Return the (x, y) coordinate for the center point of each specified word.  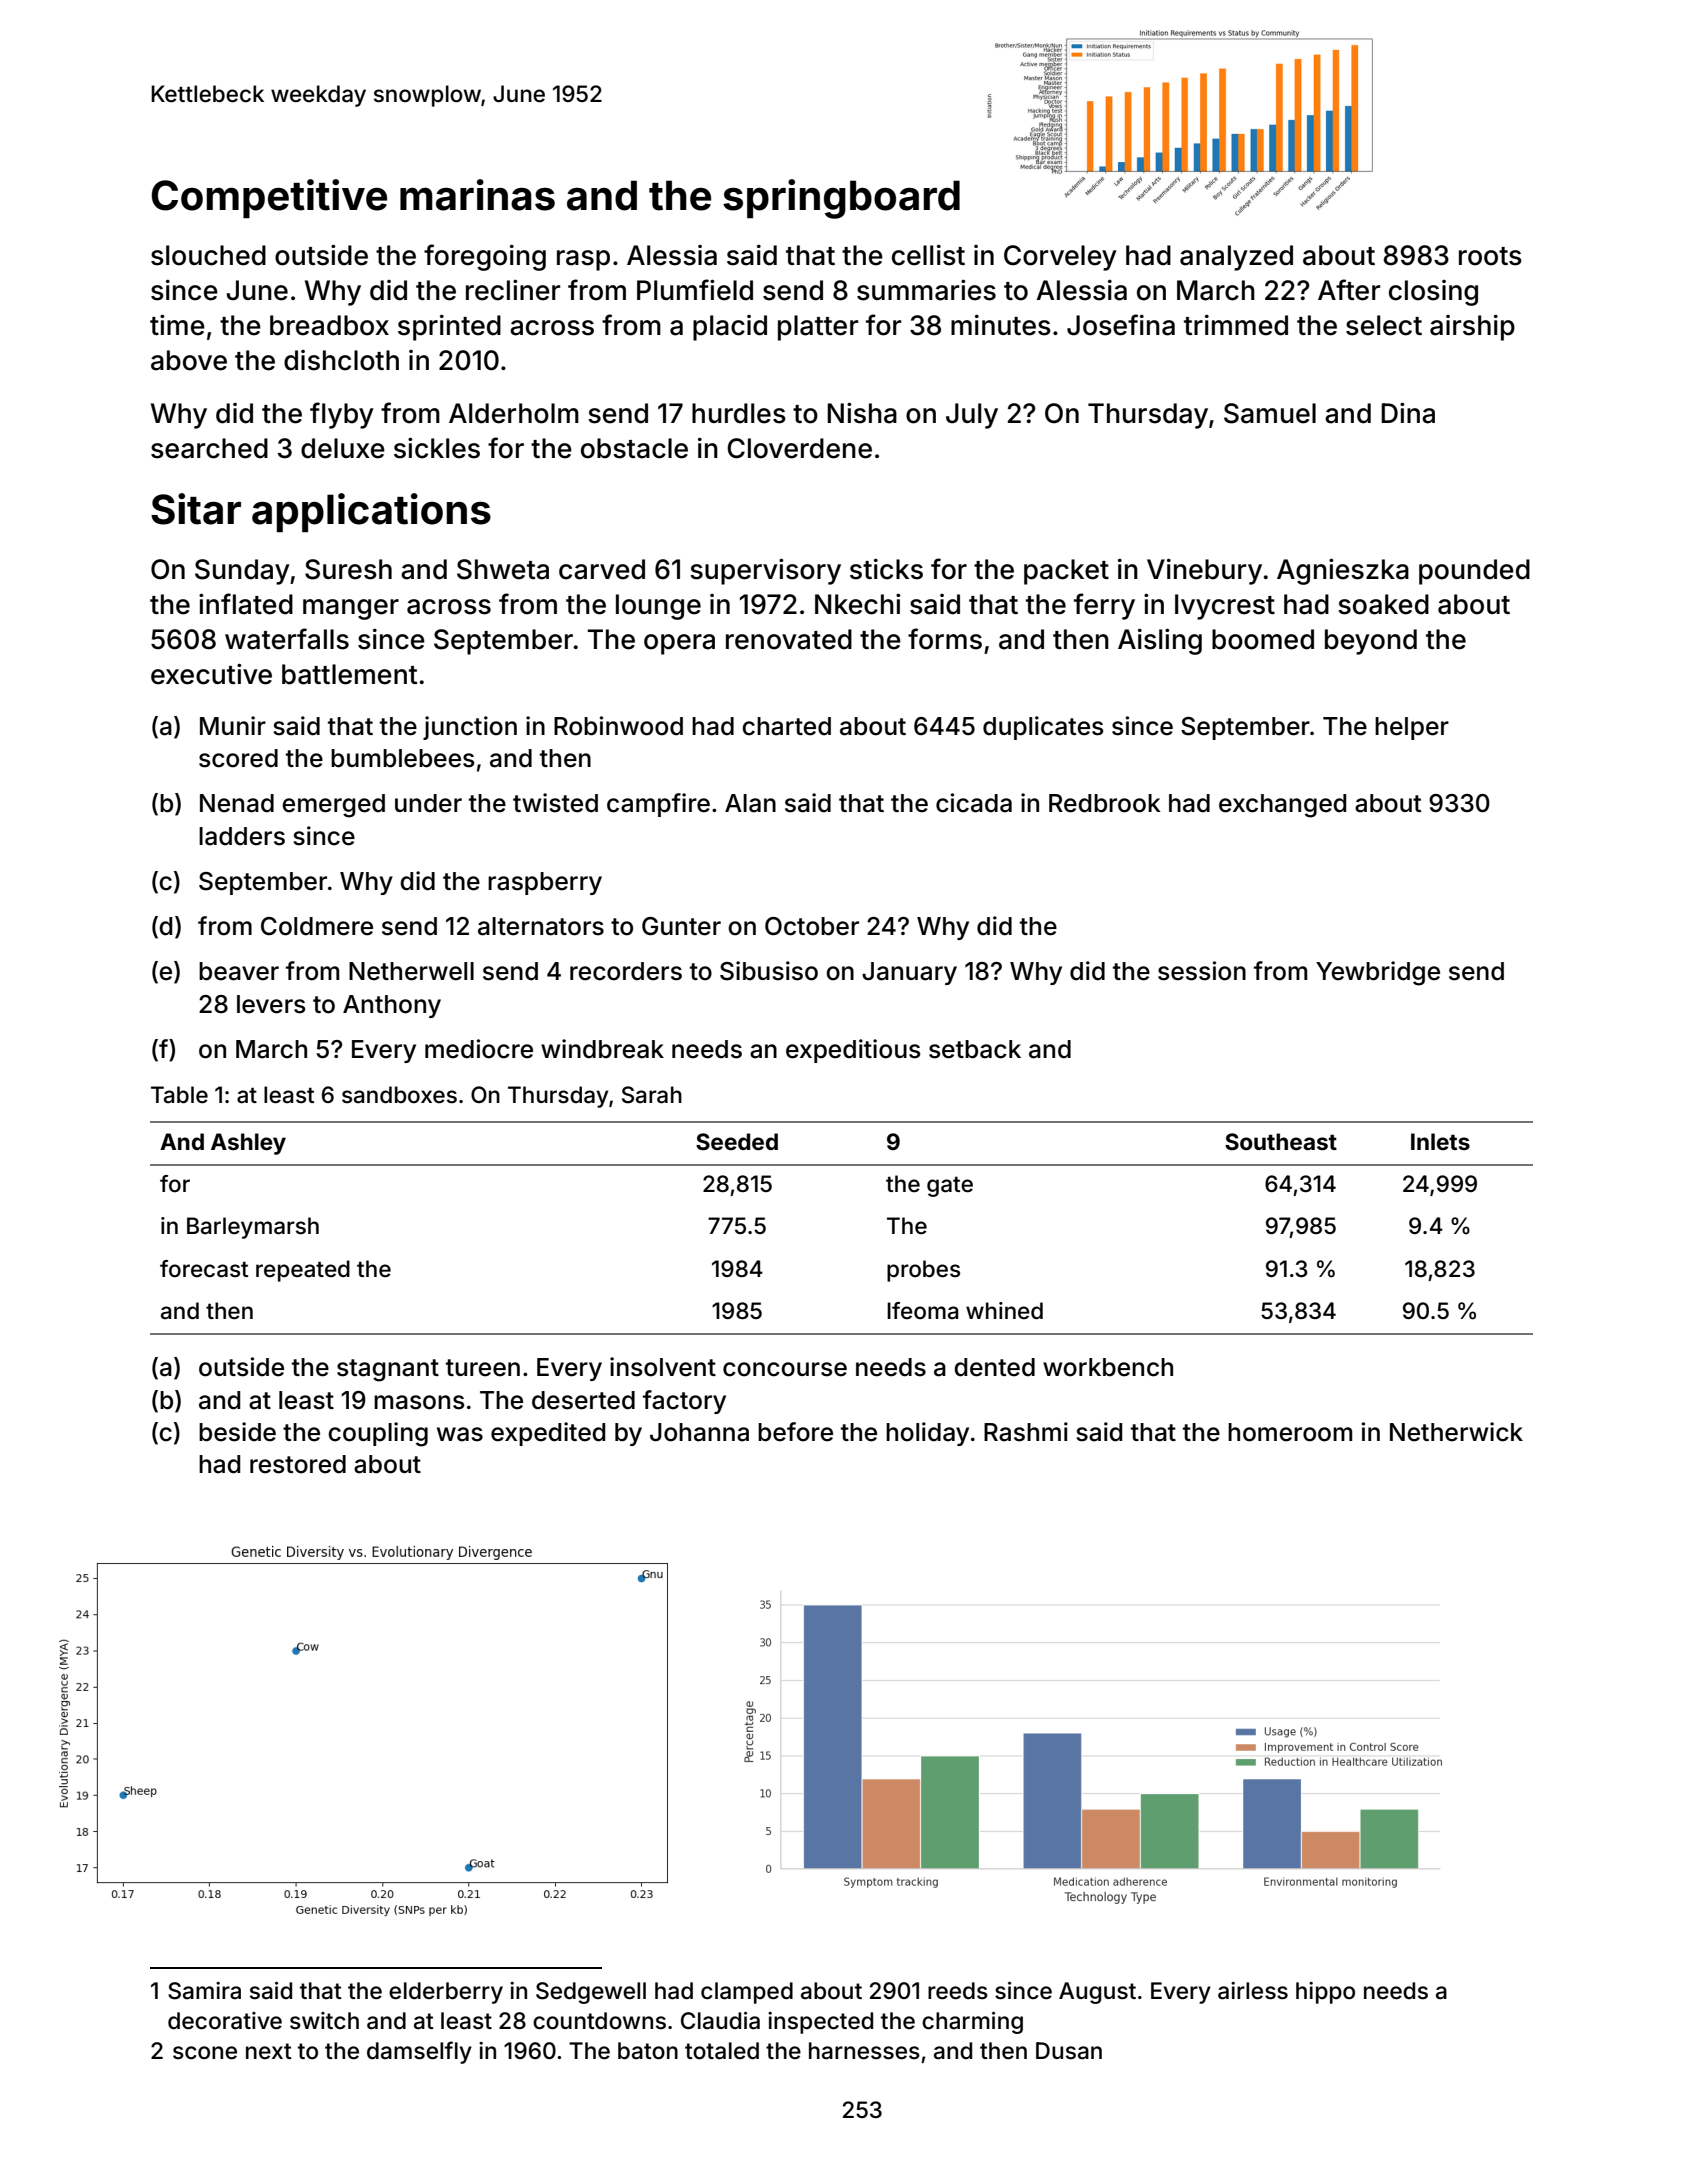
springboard (841, 199)
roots (1490, 256)
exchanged (1282, 806)
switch (324, 2021)
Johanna (699, 1432)
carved (602, 569)
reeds (958, 1991)
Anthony (392, 1006)
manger (351, 609)
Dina (1408, 413)
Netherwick (1456, 1432)
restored (298, 1464)
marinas (477, 195)
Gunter (681, 926)
